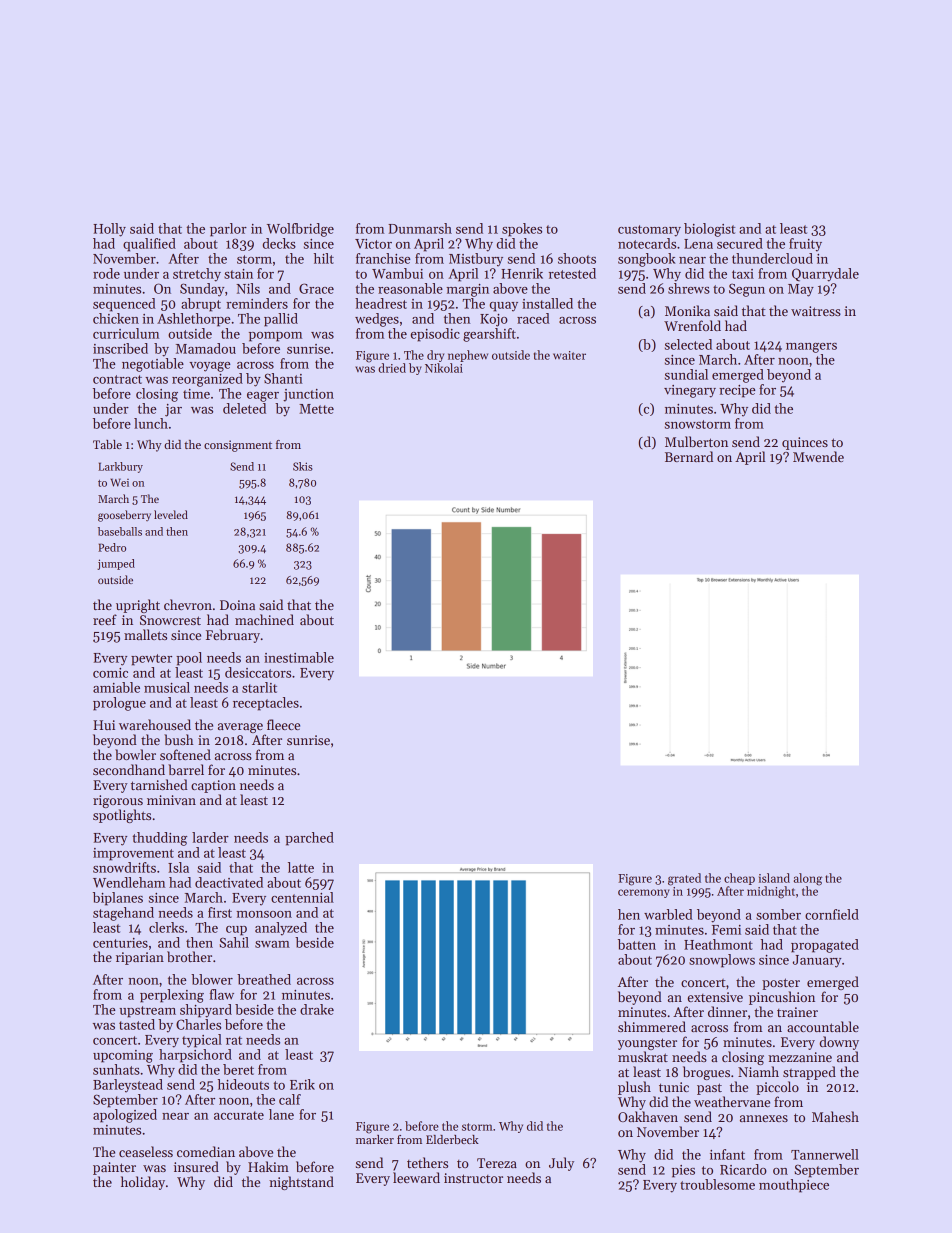 The height and width of the screenshot is (1233, 952). Describe the element at coordinates (800, 1057) in the screenshot. I see `mezzanine` at that location.
